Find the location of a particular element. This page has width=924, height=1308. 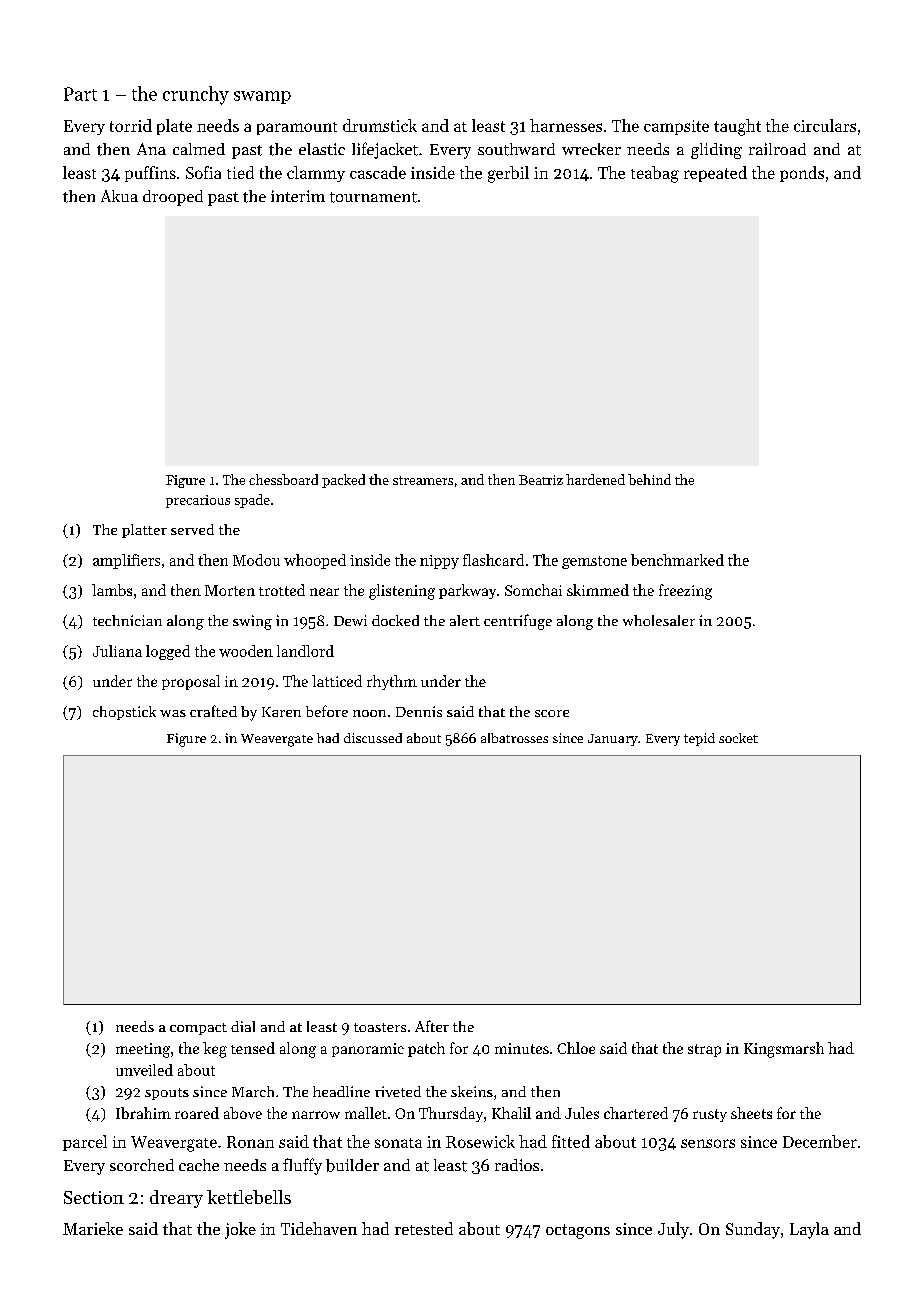

was is located at coordinates (173, 713).
